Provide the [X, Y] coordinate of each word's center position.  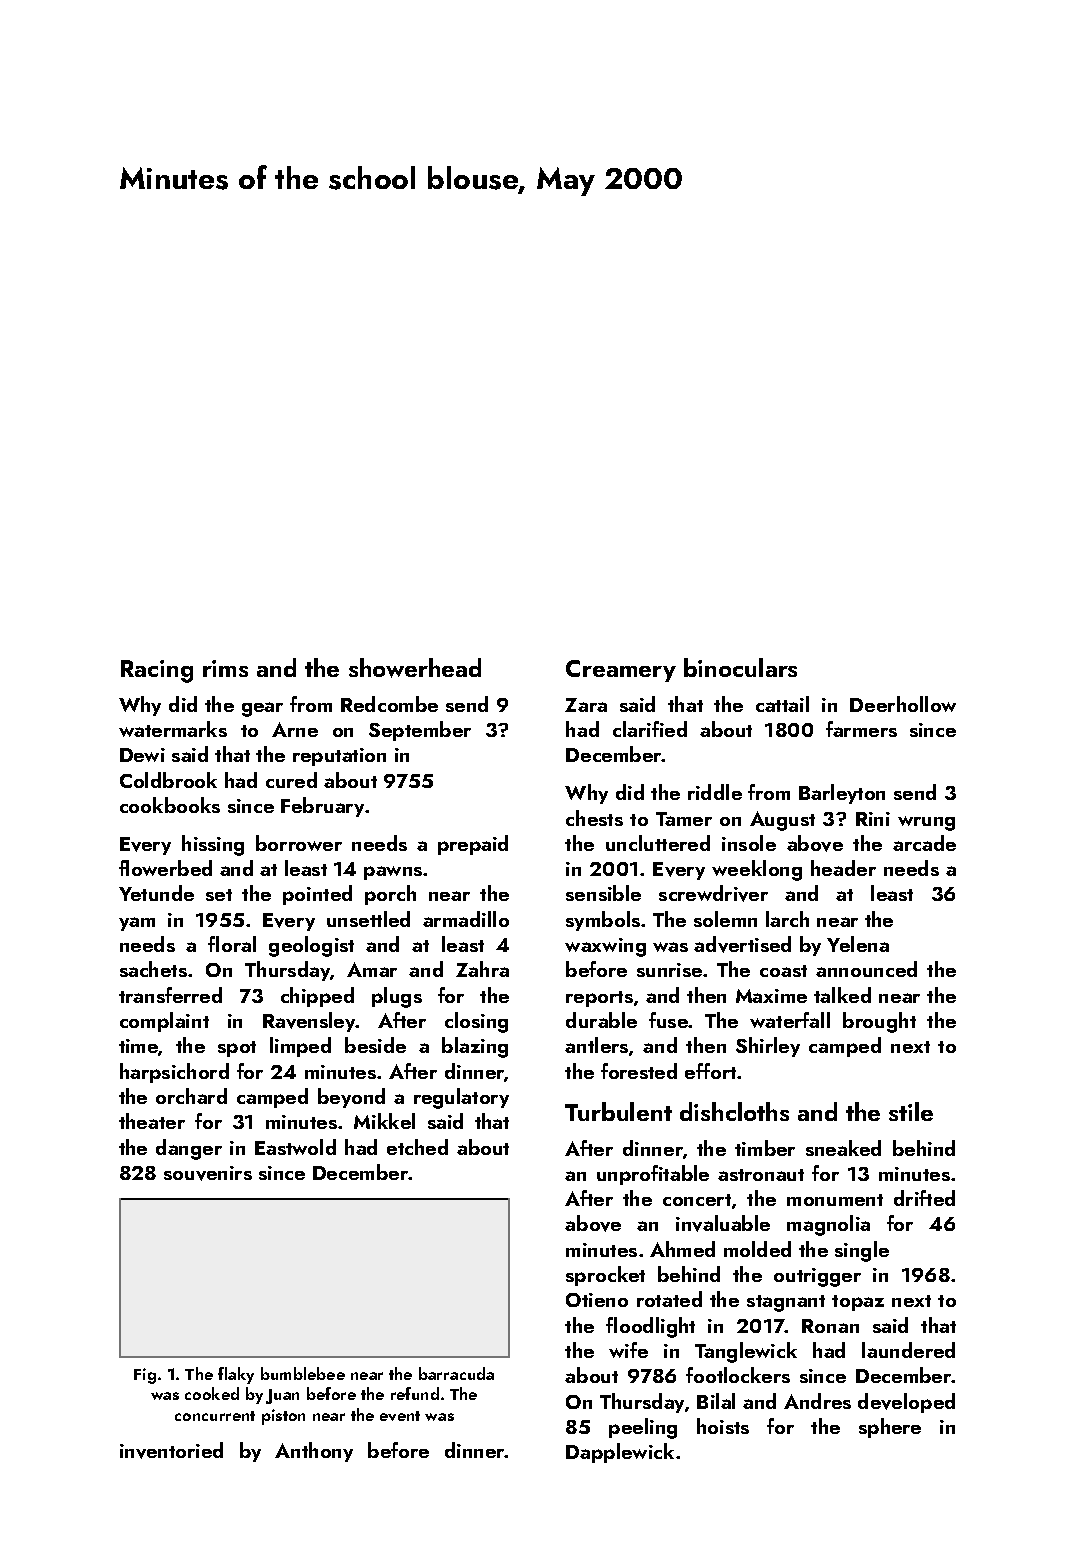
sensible [603, 893]
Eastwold [295, 1147]
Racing [157, 671]
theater [152, 1121]
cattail [782, 704]
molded [757, 1249]
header [843, 868]
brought [879, 1022]
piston [283, 1417]
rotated [669, 1299]
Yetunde [156, 893]
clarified [650, 729]
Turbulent [618, 1111]
